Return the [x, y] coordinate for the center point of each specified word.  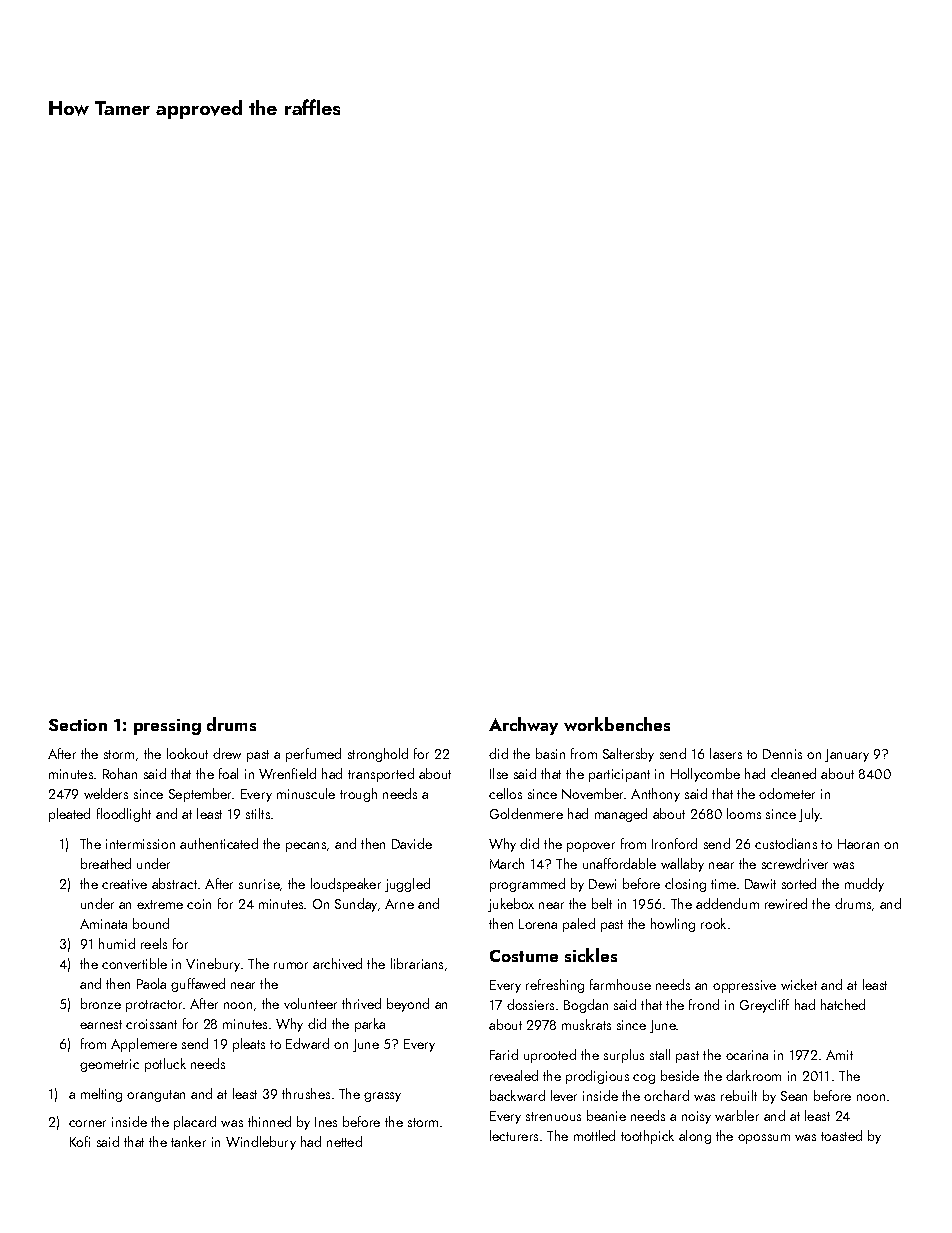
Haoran [858, 844]
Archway [523, 726]
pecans [306, 847]
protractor [154, 1006]
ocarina [747, 1055]
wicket [799, 984]
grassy [382, 1097]
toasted [841, 1135]
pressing [167, 727]
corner [87, 1123]
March [507, 863]
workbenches [617, 724]
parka [370, 1025]
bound [151, 923]
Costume [524, 956]
